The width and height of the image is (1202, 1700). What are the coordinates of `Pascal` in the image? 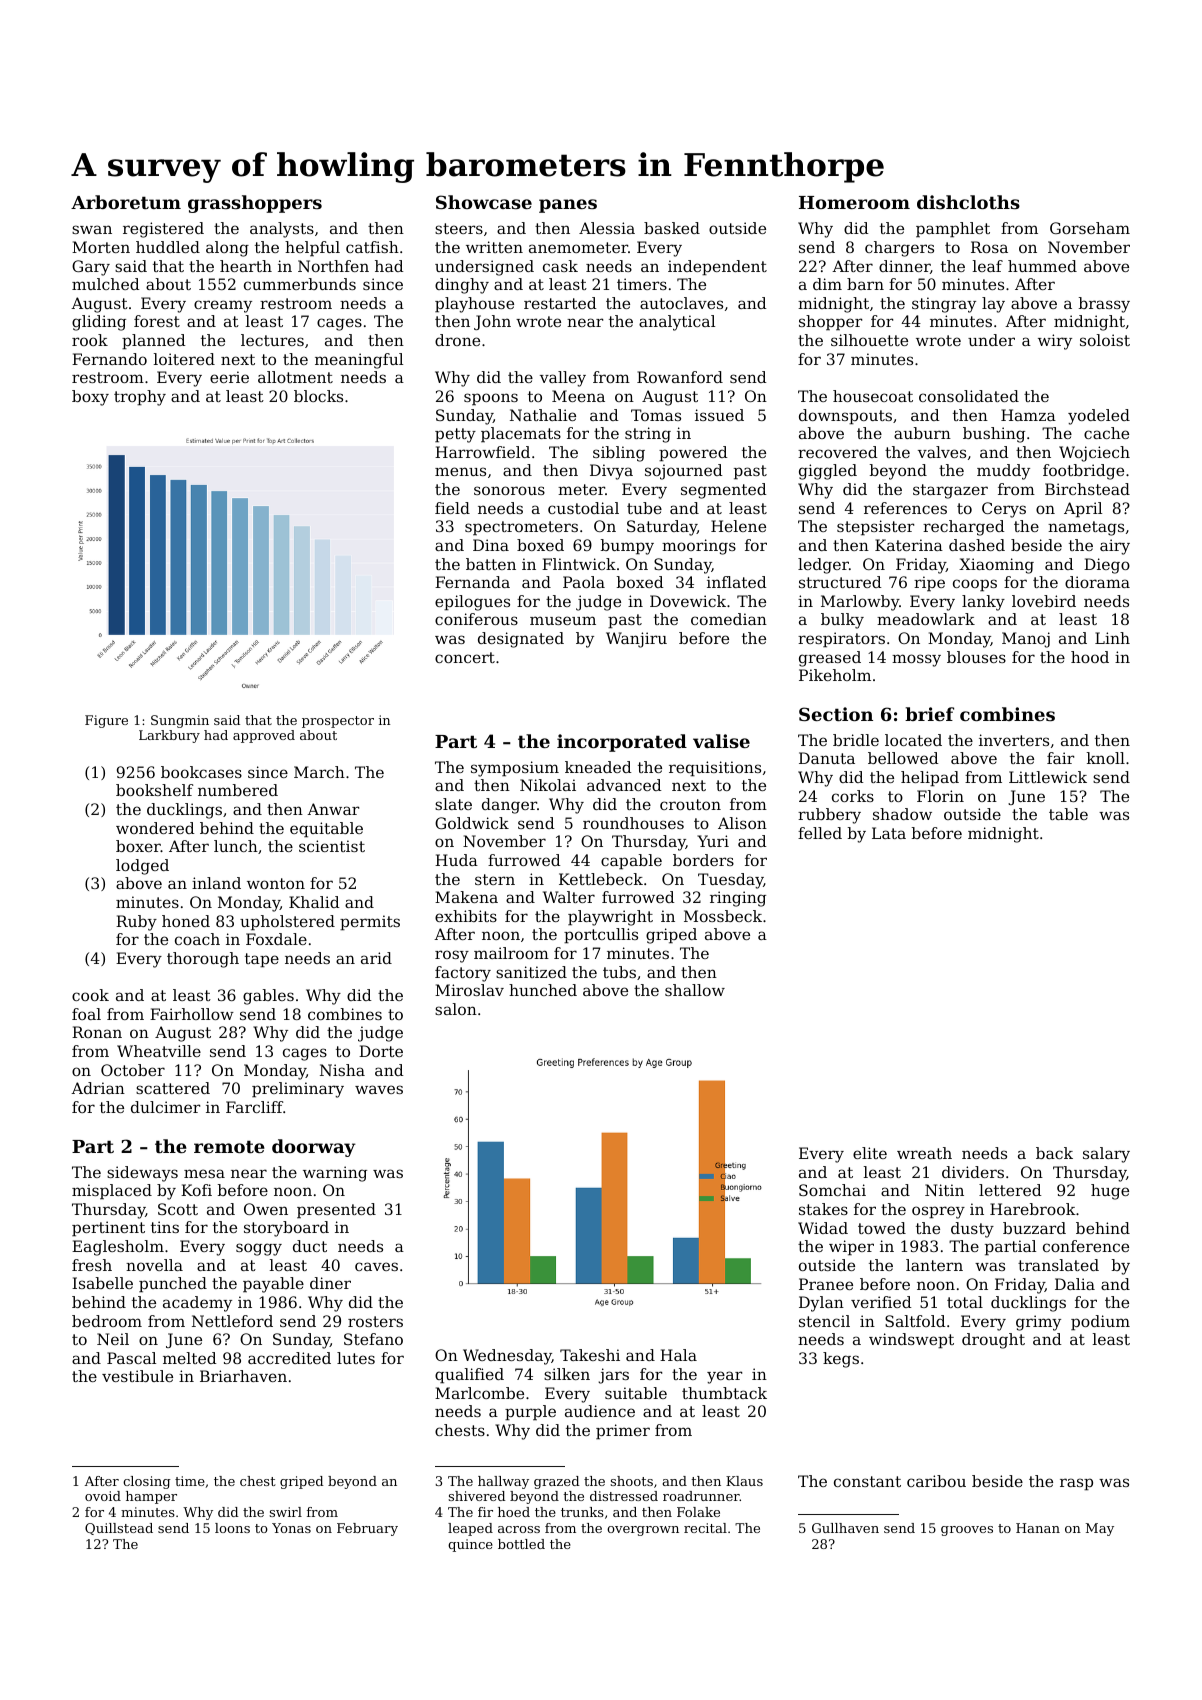 It's located at (131, 1358).
